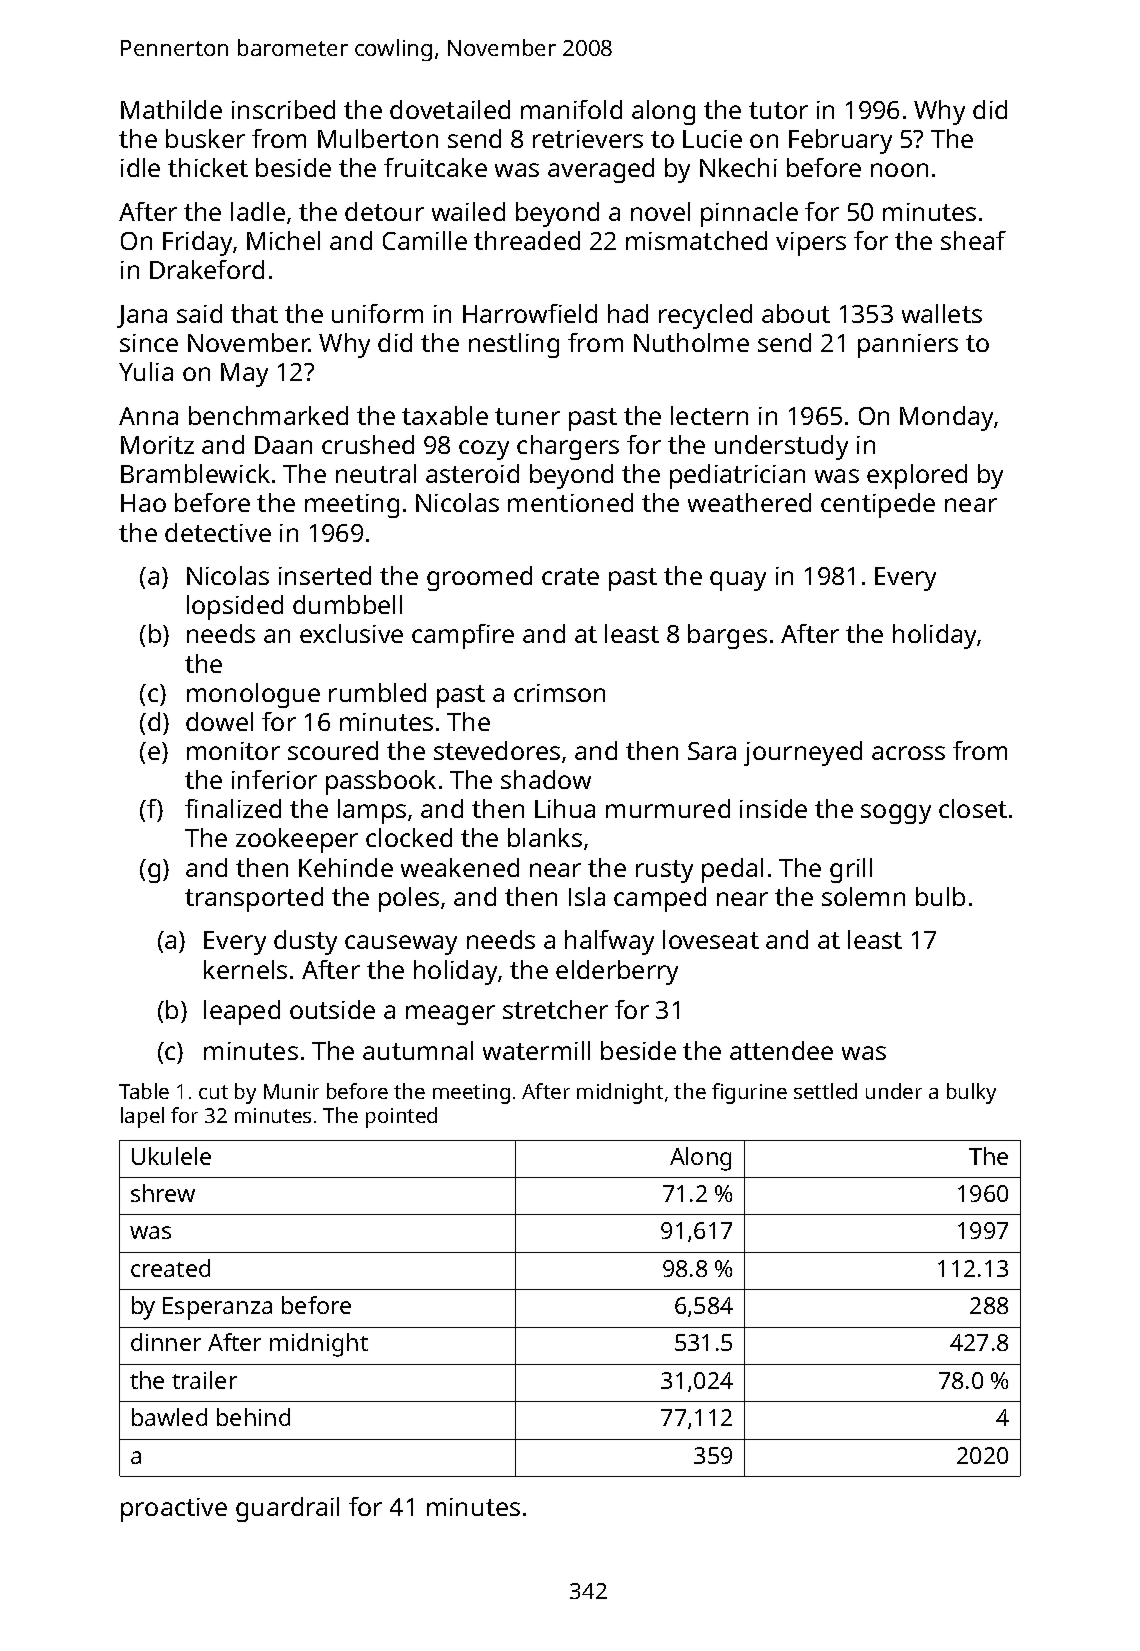 The height and width of the screenshot is (1651, 1140). What do you see at coordinates (825, 1091) in the screenshot?
I see `settled` at bounding box center [825, 1091].
